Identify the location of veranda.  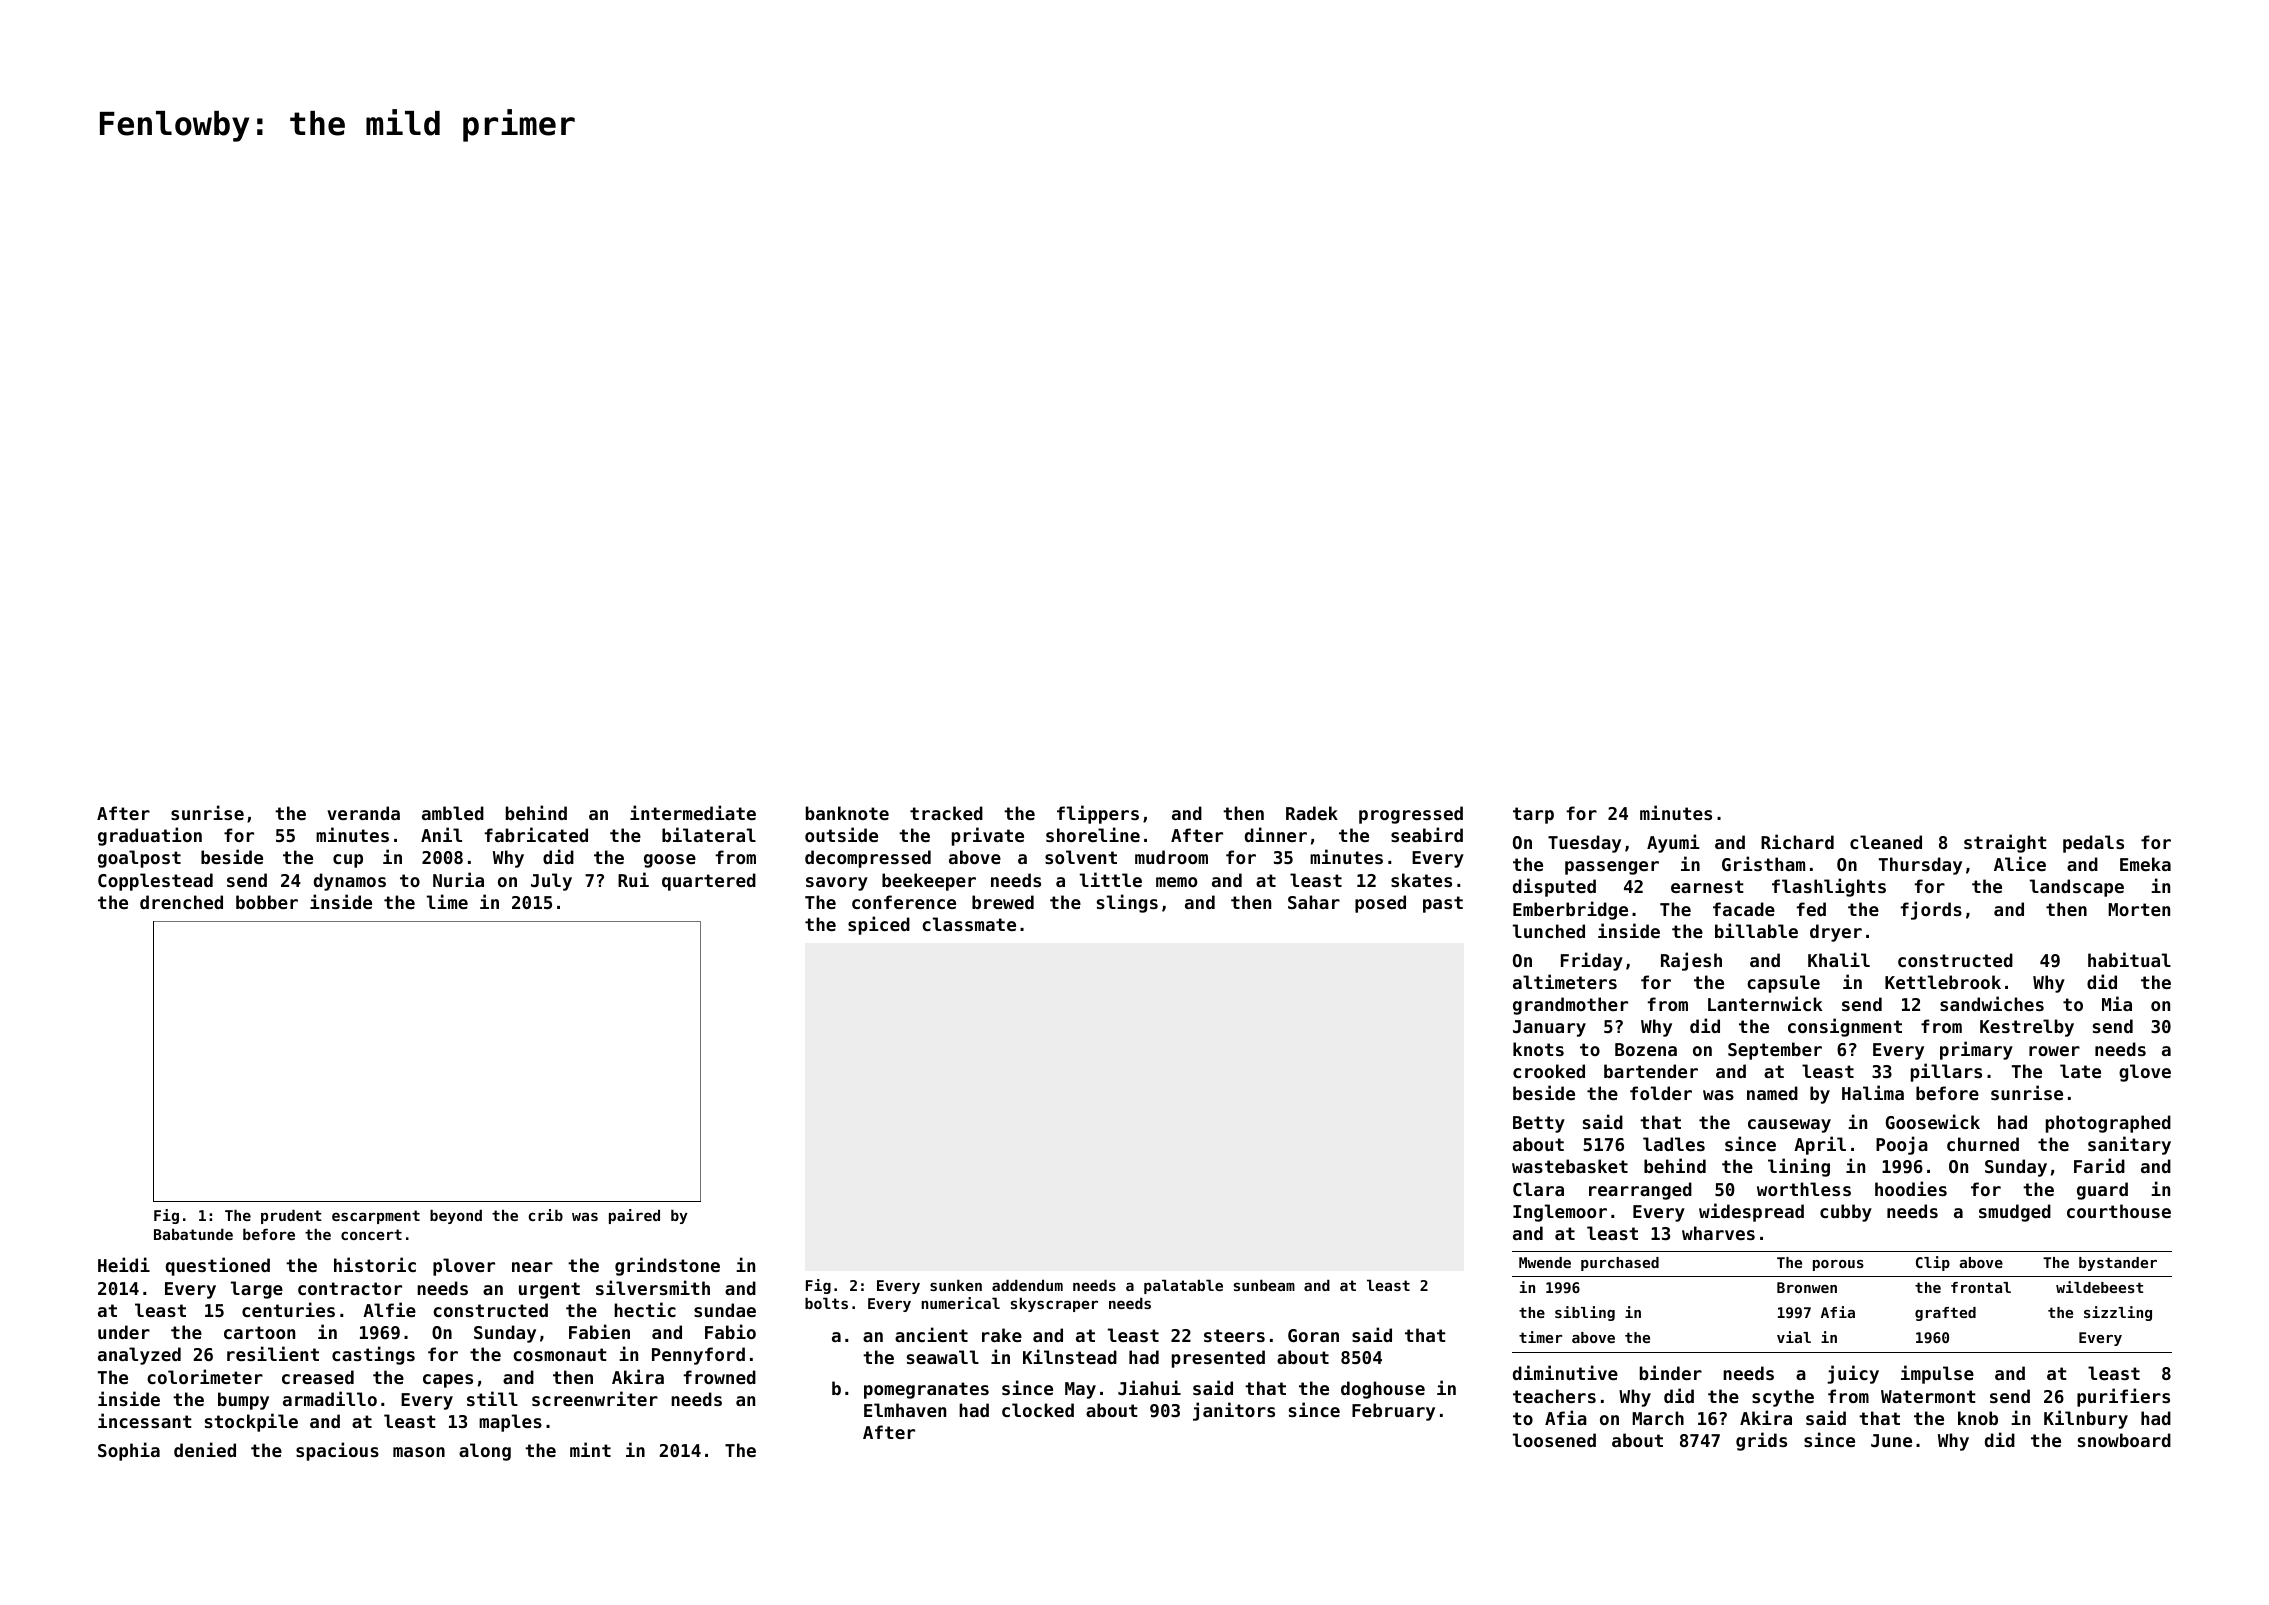
(363, 813).
